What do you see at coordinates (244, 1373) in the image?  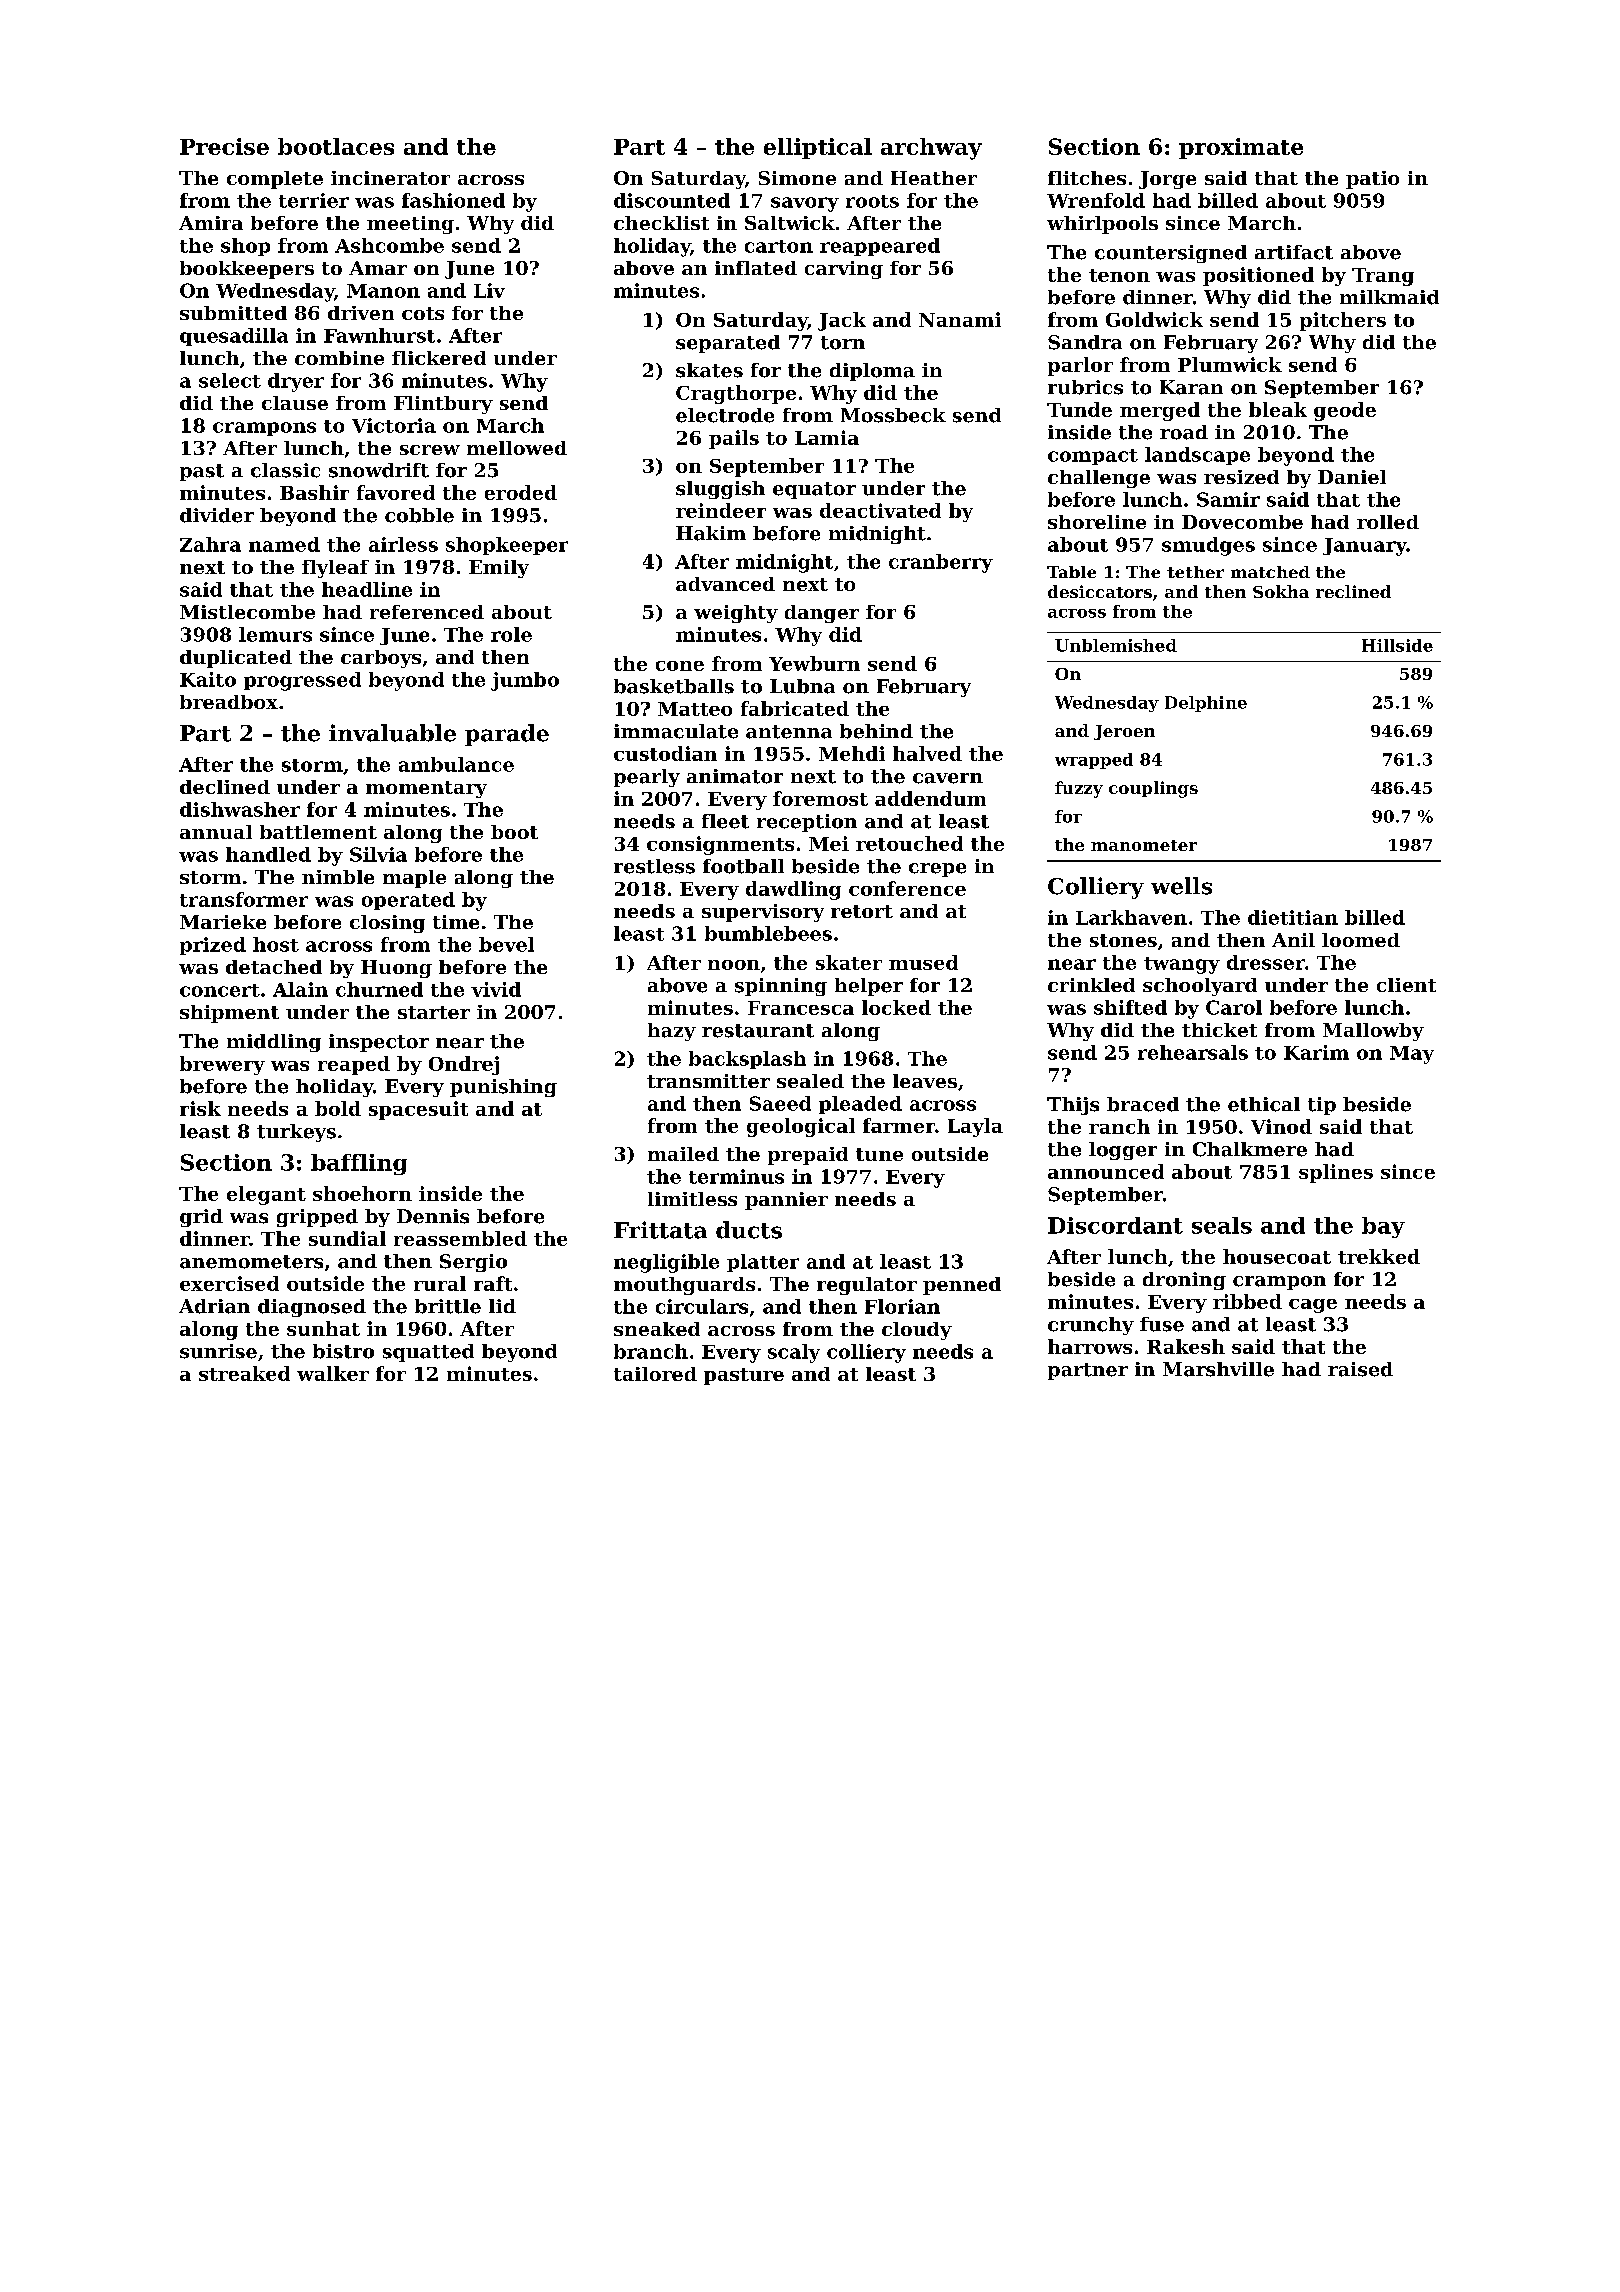 I see `streaked` at bounding box center [244, 1373].
